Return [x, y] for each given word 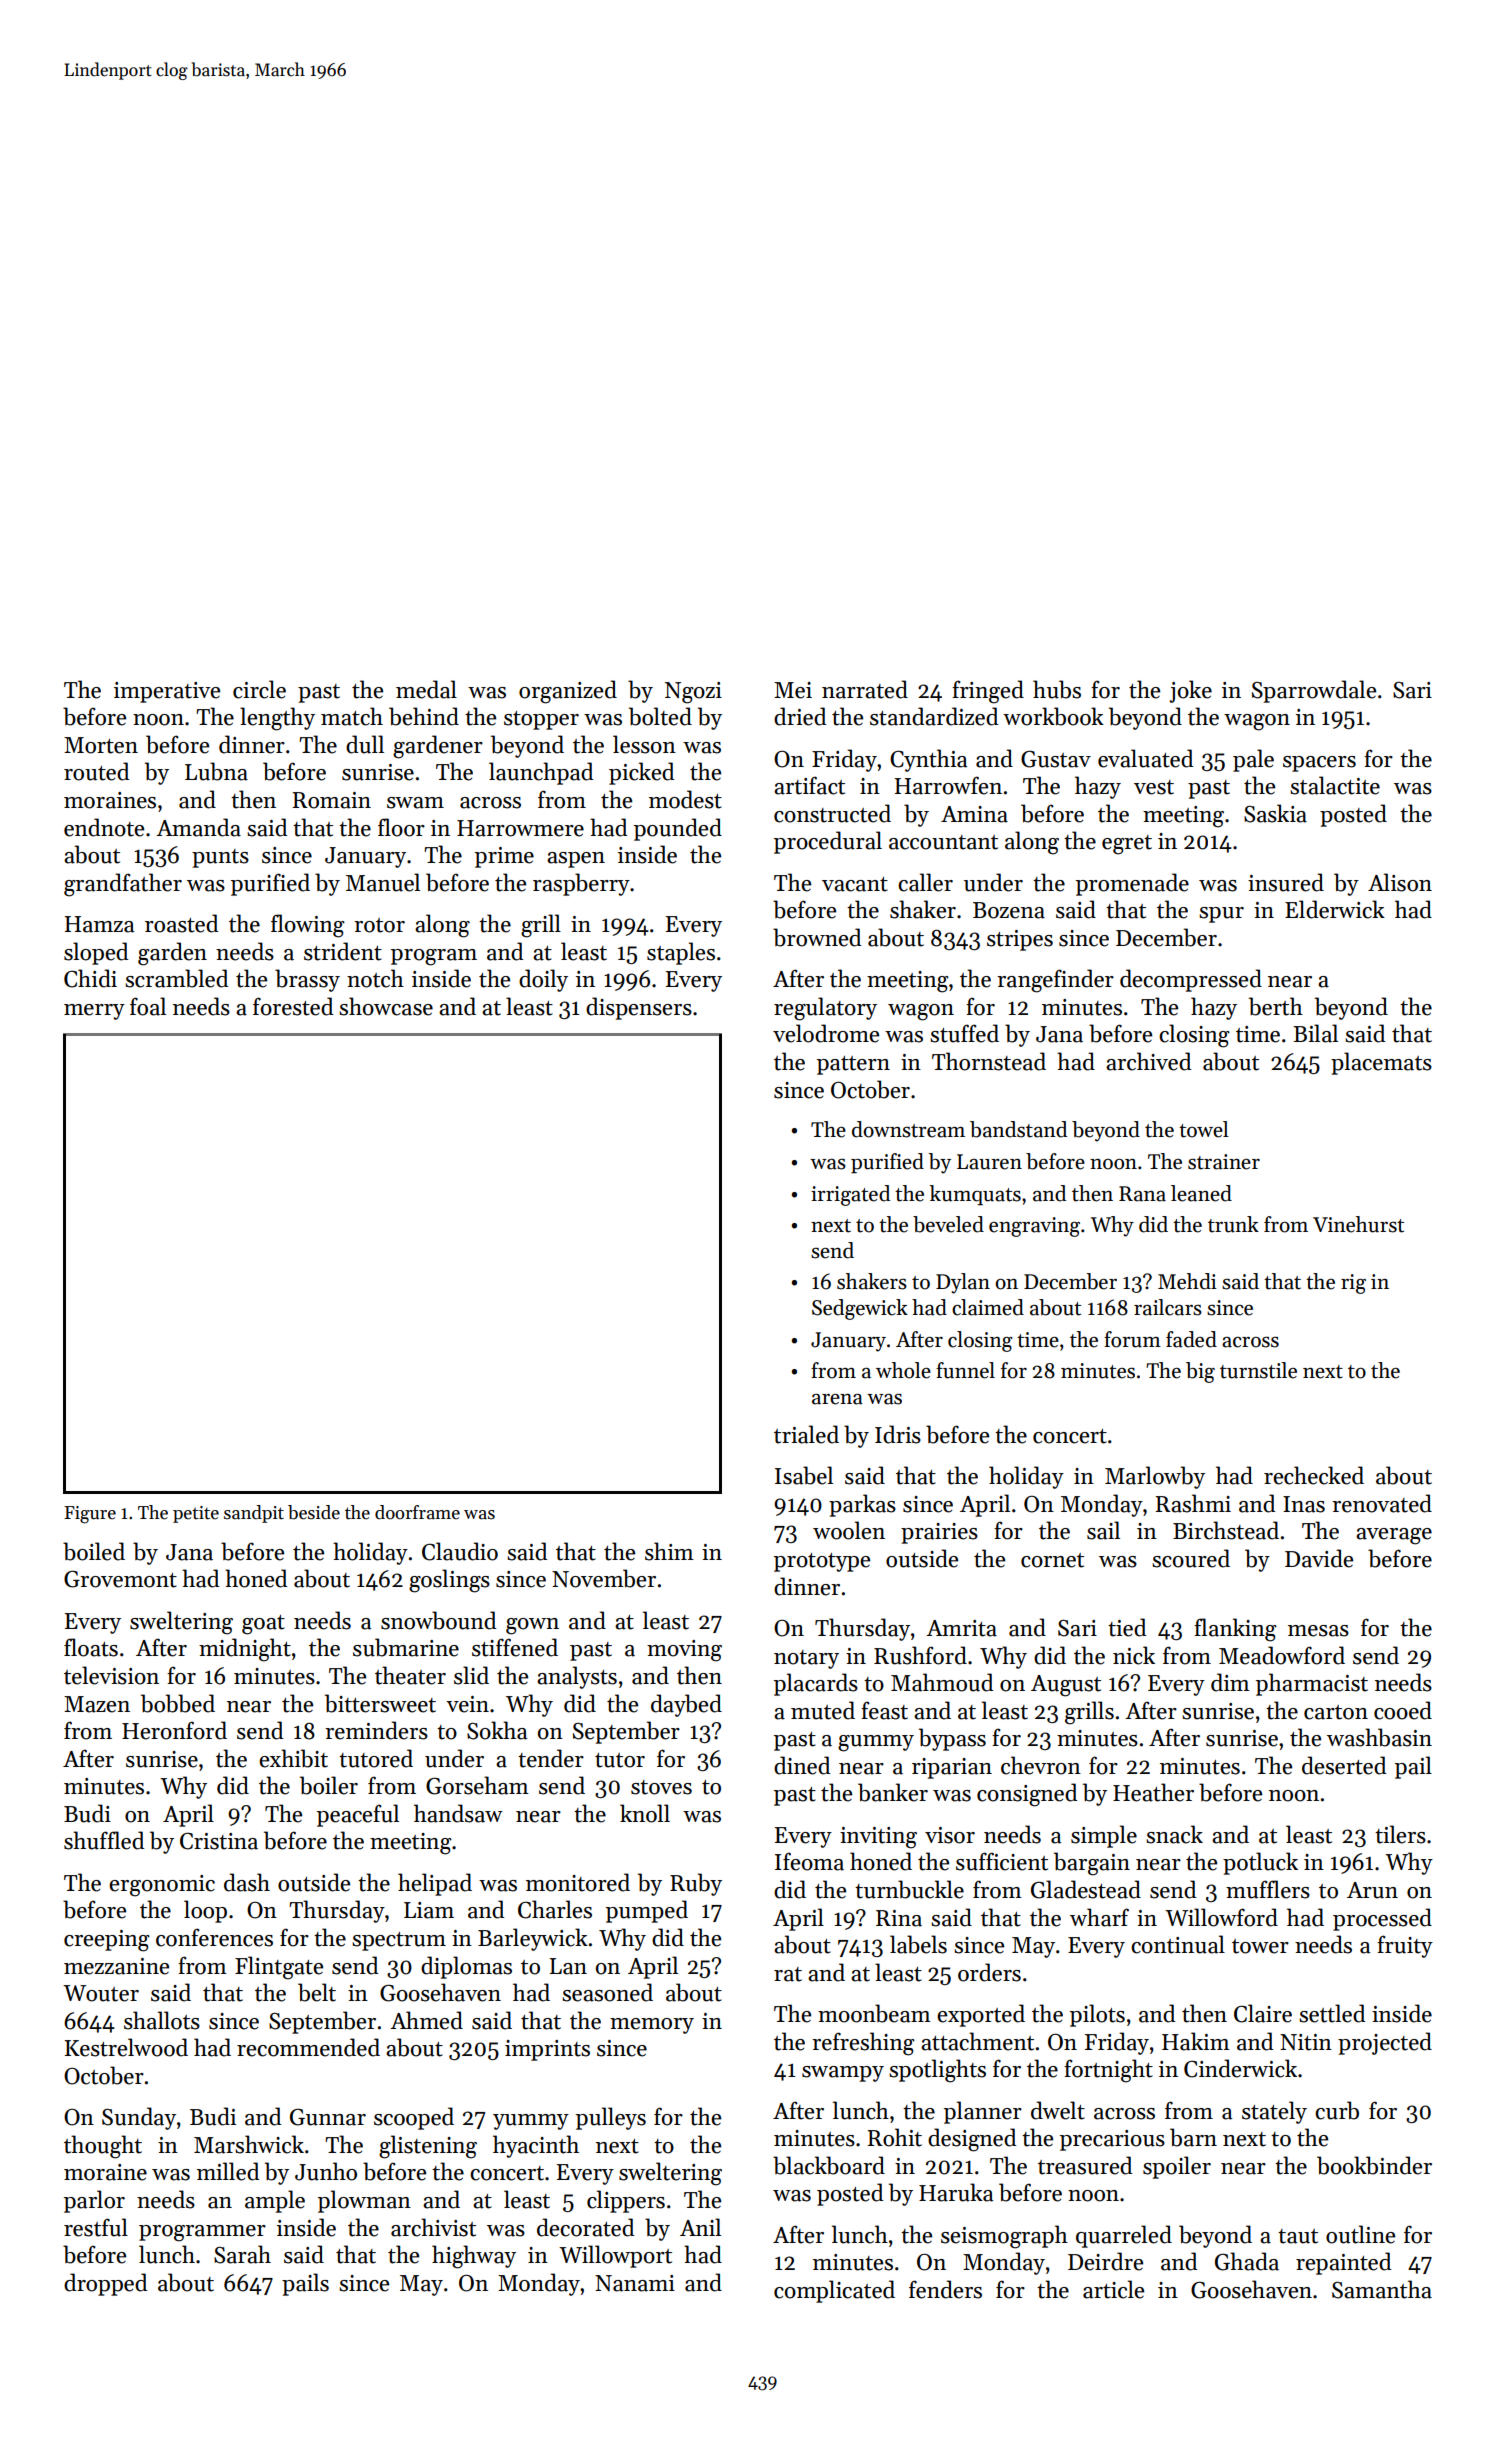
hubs [1057, 689]
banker [893, 1792]
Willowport [615, 2256]
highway [474, 2257]
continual [1178, 1944]
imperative [167, 692]
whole [903, 1370]
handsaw [458, 1813]
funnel [965, 1370]
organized [568, 692]
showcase [386, 1006]
